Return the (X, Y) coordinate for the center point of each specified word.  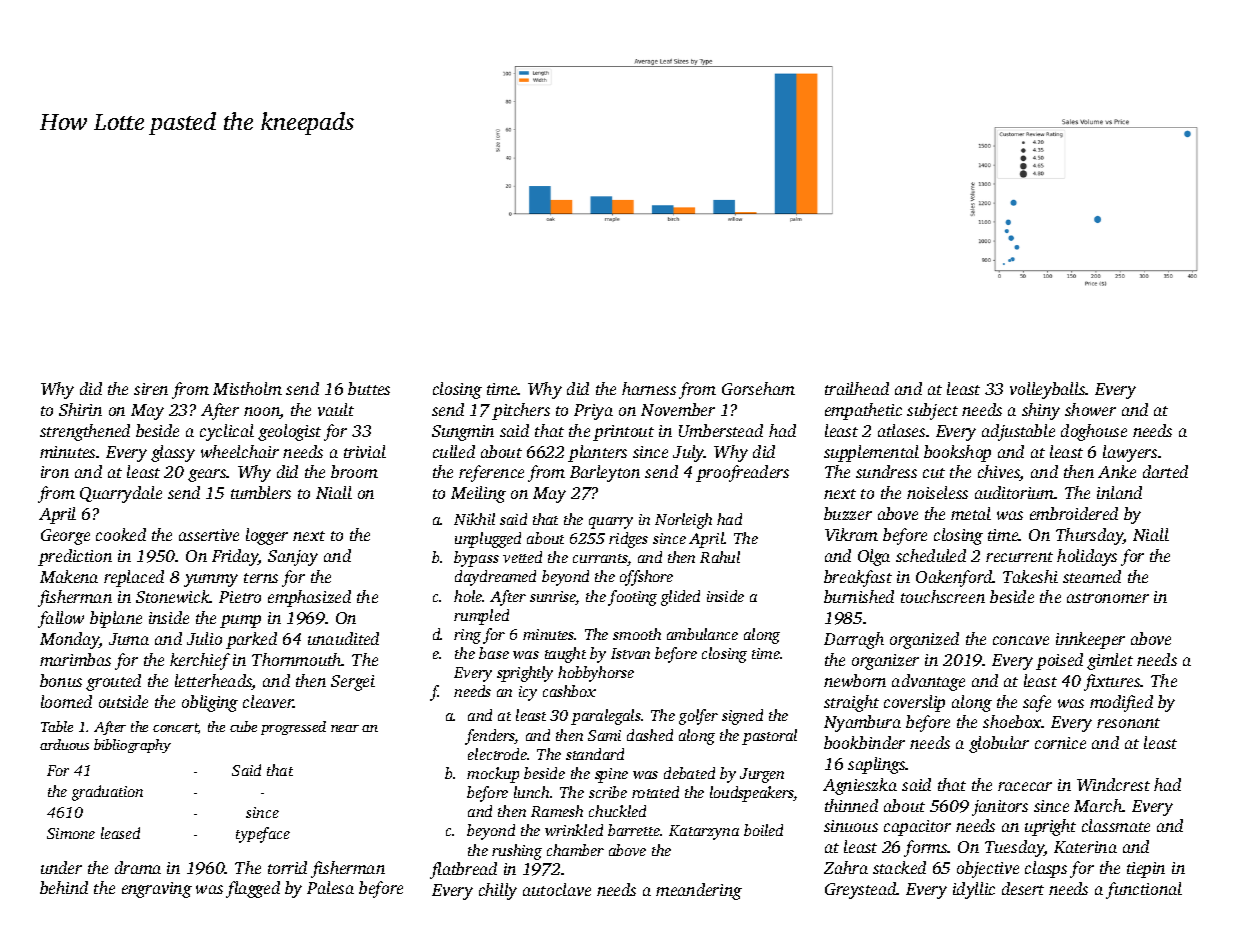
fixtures (1112, 682)
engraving (157, 890)
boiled (763, 830)
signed (742, 717)
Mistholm (247, 388)
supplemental (871, 453)
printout (623, 433)
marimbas (75, 659)
